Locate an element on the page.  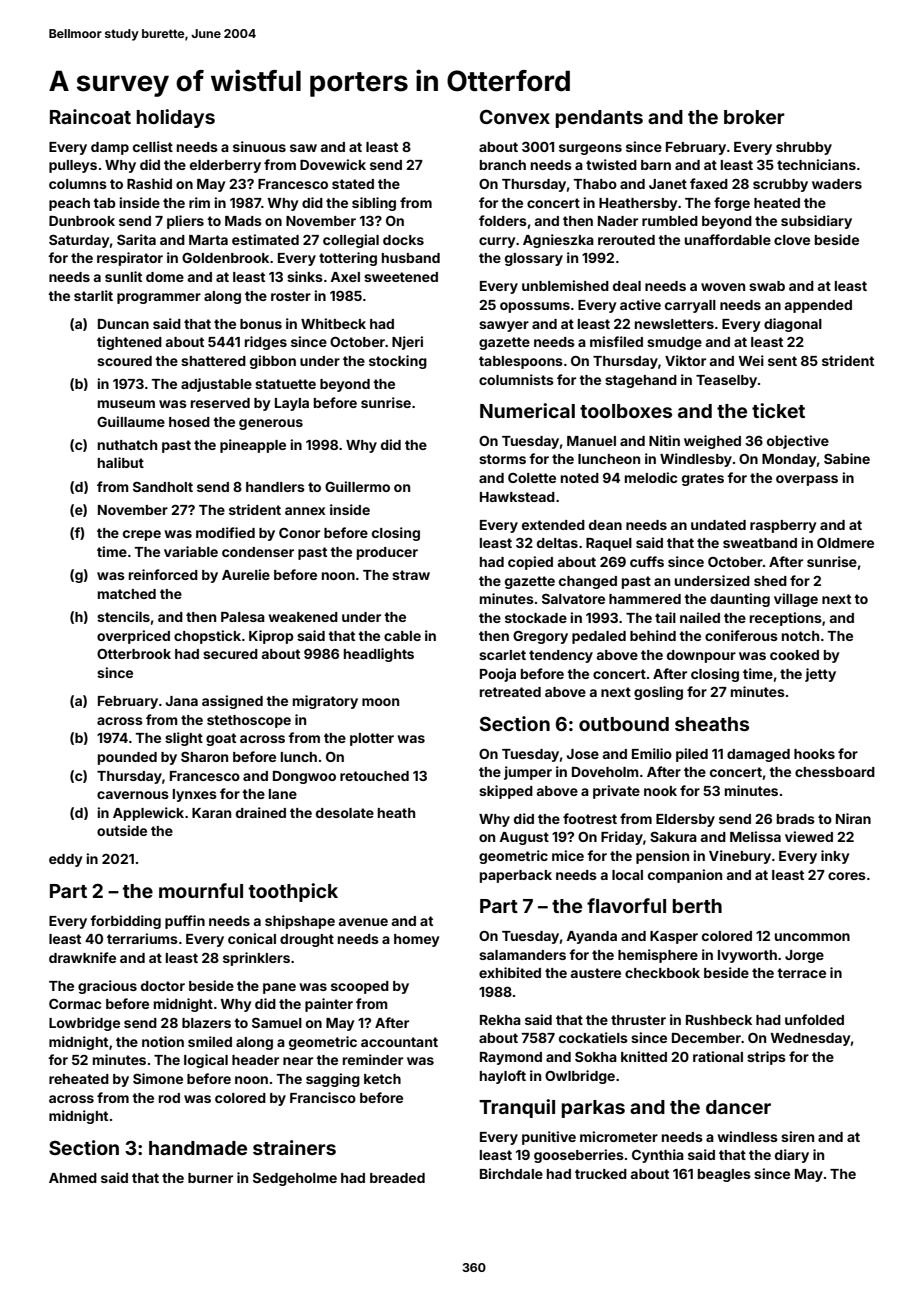
Thabo is located at coordinates (595, 184).
